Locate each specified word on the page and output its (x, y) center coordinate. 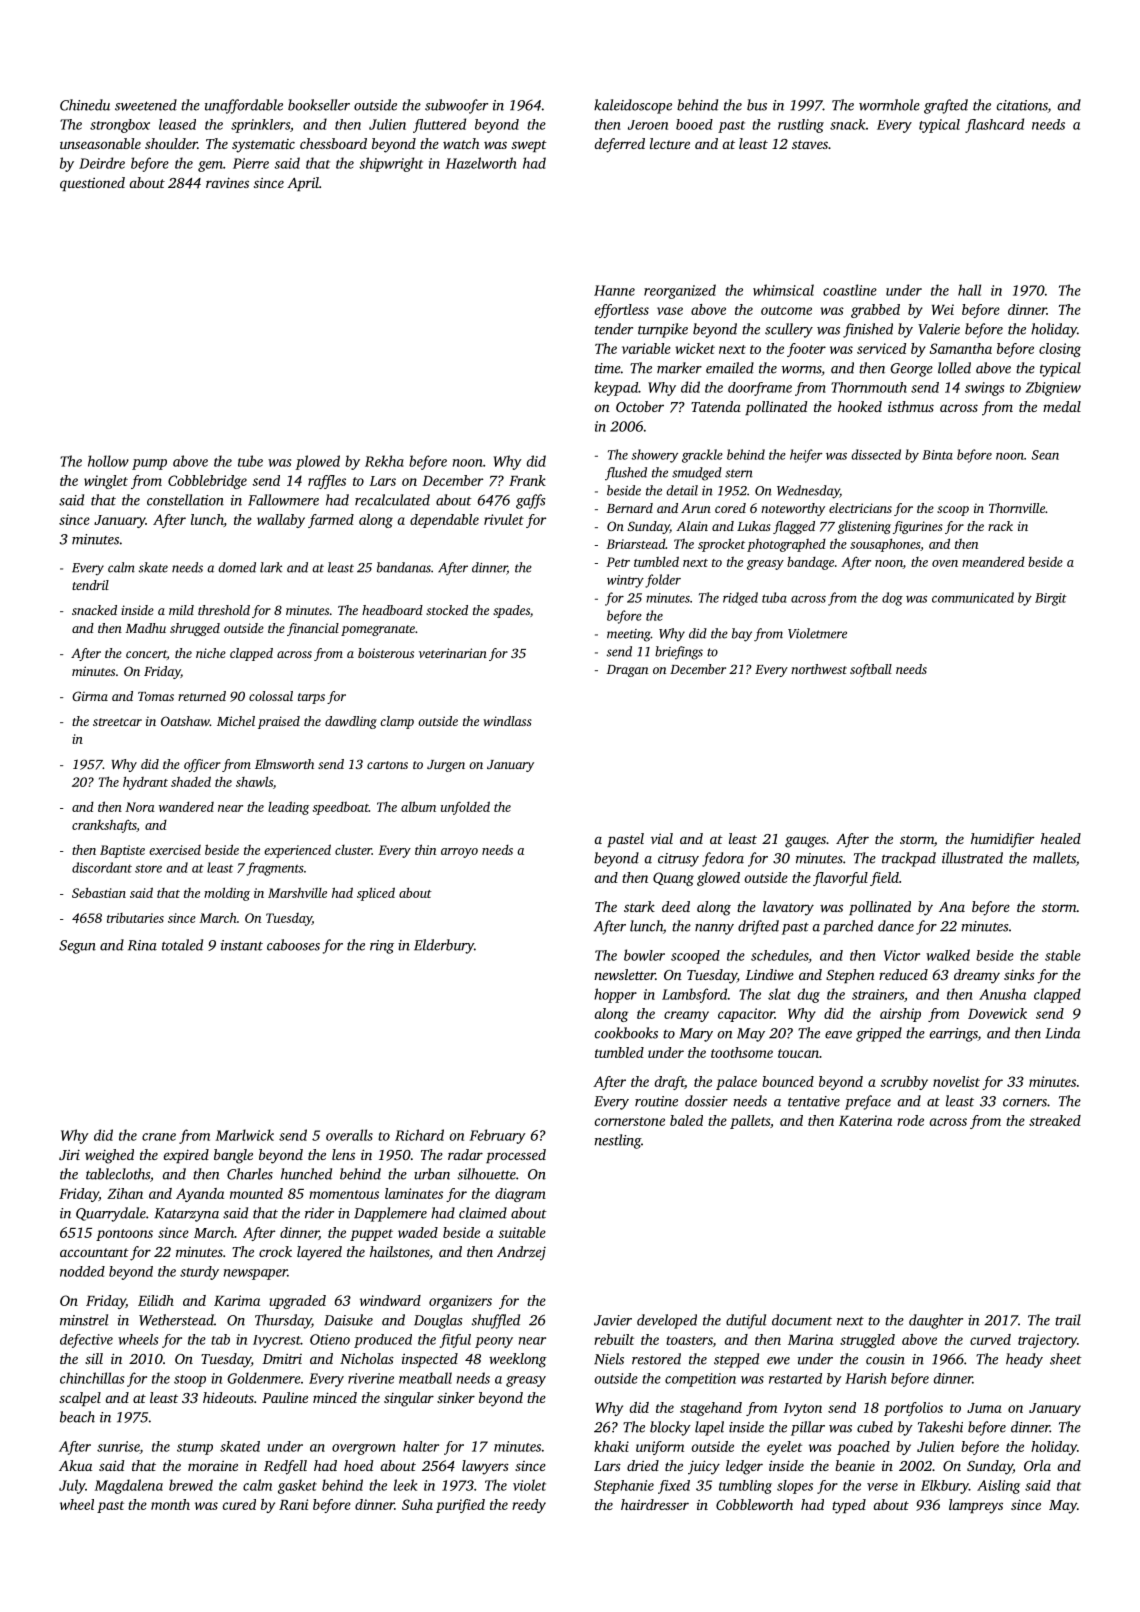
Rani (293, 1504)
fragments (275, 869)
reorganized (680, 291)
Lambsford (694, 995)
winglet (106, 482)
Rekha (384, 461)
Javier (613, 1320)
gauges (805, 842)
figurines (918, 527)
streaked (1055, 1120)
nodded (82, 1271)
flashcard (994, 125)
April (303, 184)
